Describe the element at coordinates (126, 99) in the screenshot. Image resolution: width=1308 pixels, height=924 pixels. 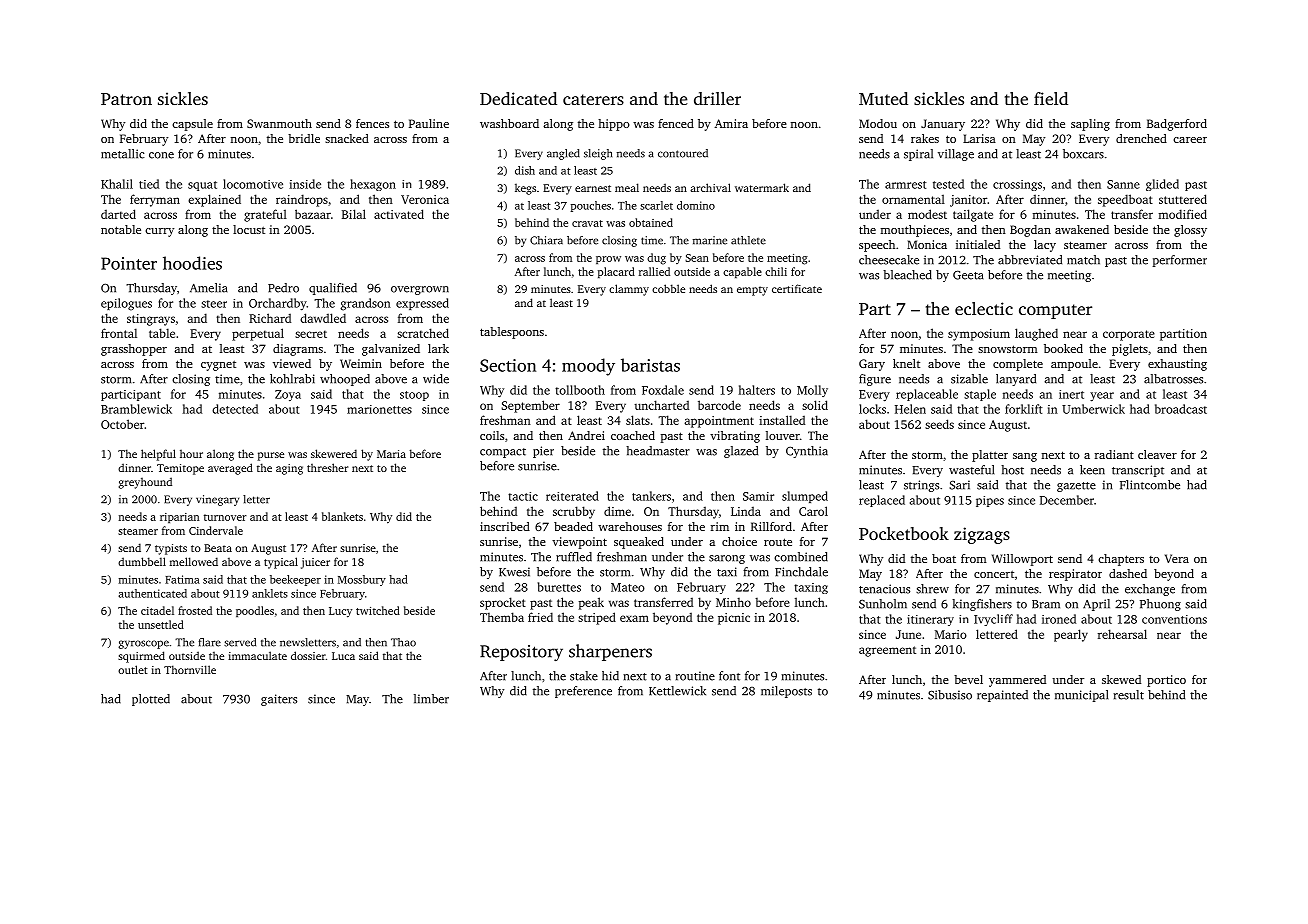
I see `Patron` at that location.
